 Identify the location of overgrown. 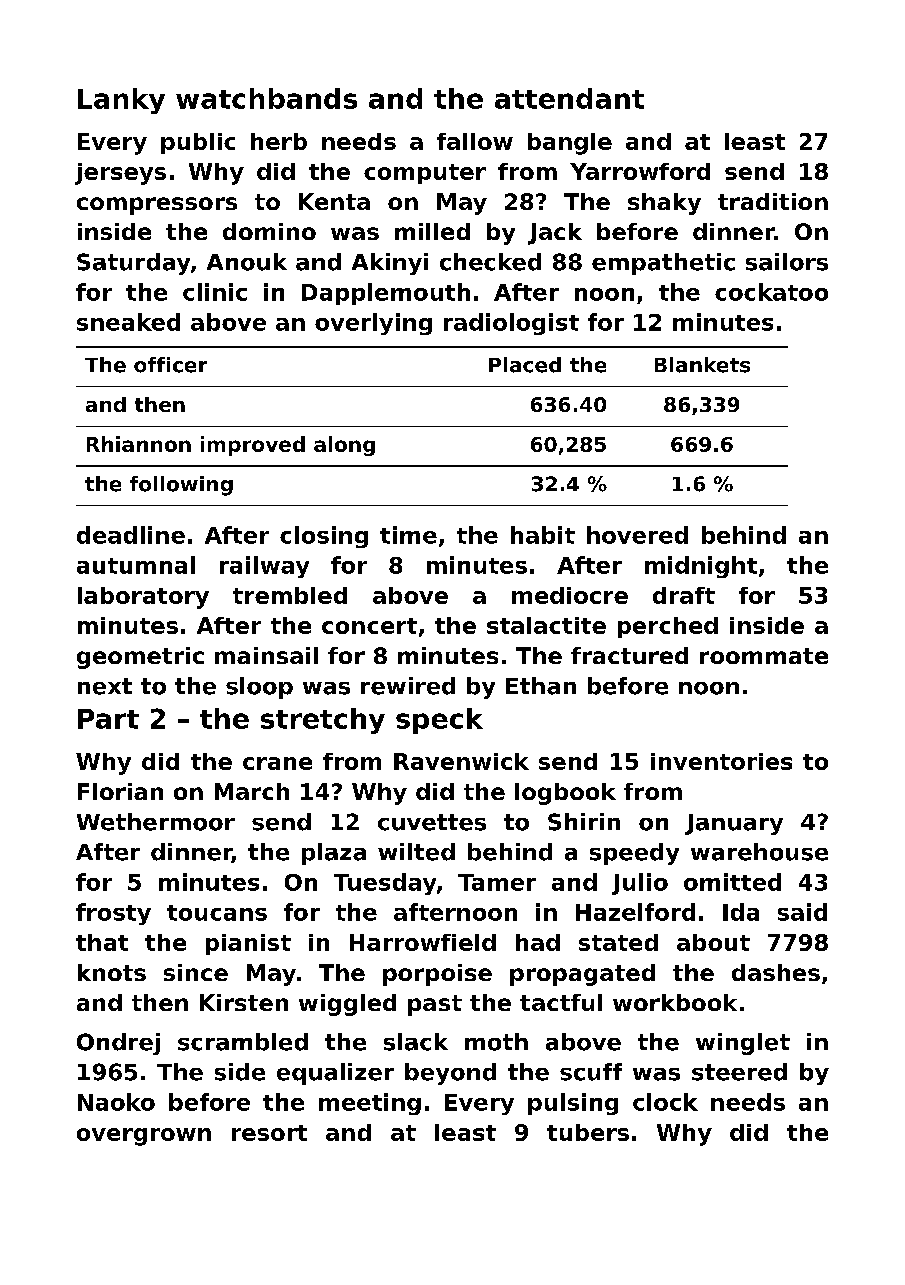
(144, 1137).
